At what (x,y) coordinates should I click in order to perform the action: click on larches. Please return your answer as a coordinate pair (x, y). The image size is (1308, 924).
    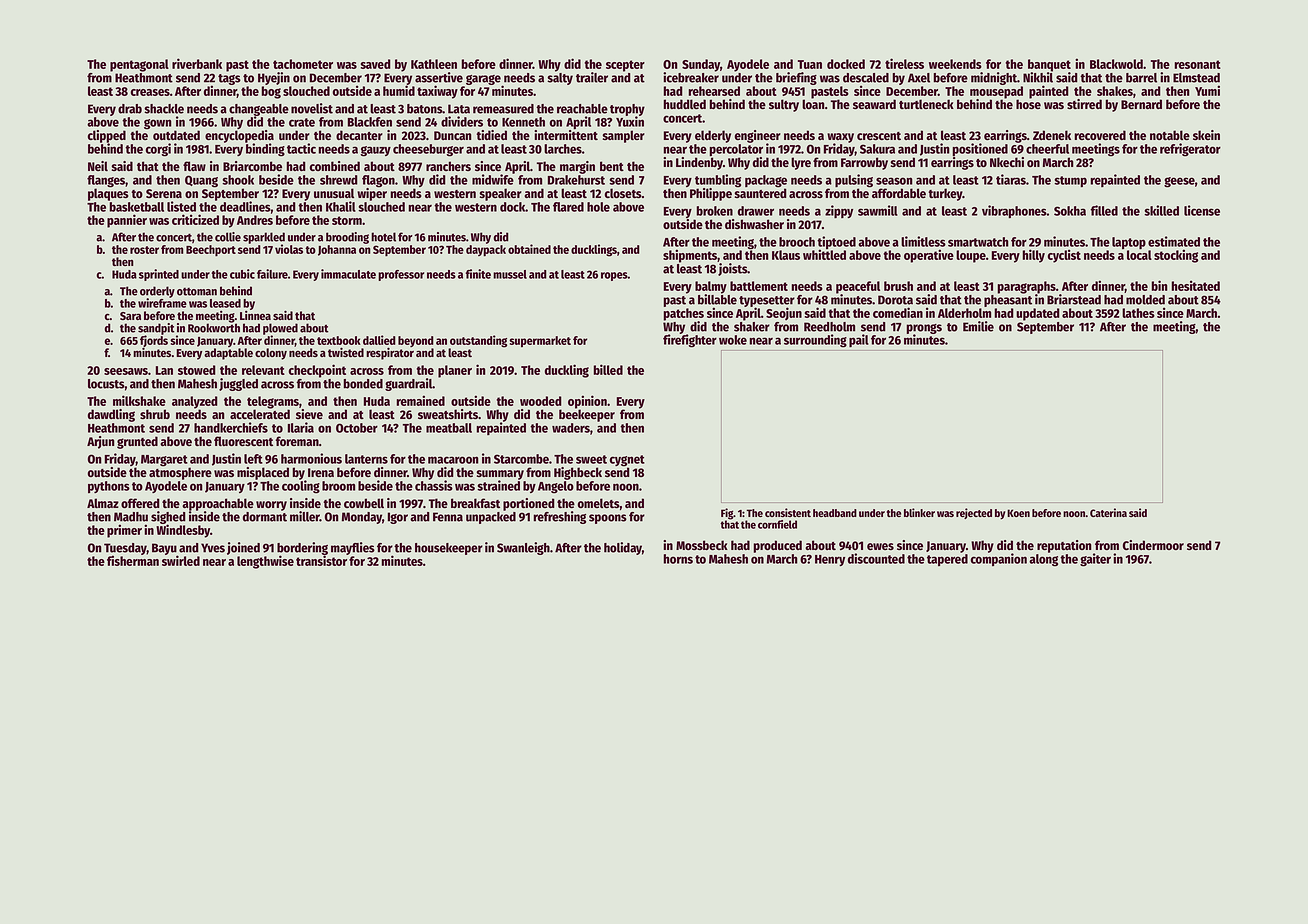
    Looking at the image, I should click on (563, 149).
